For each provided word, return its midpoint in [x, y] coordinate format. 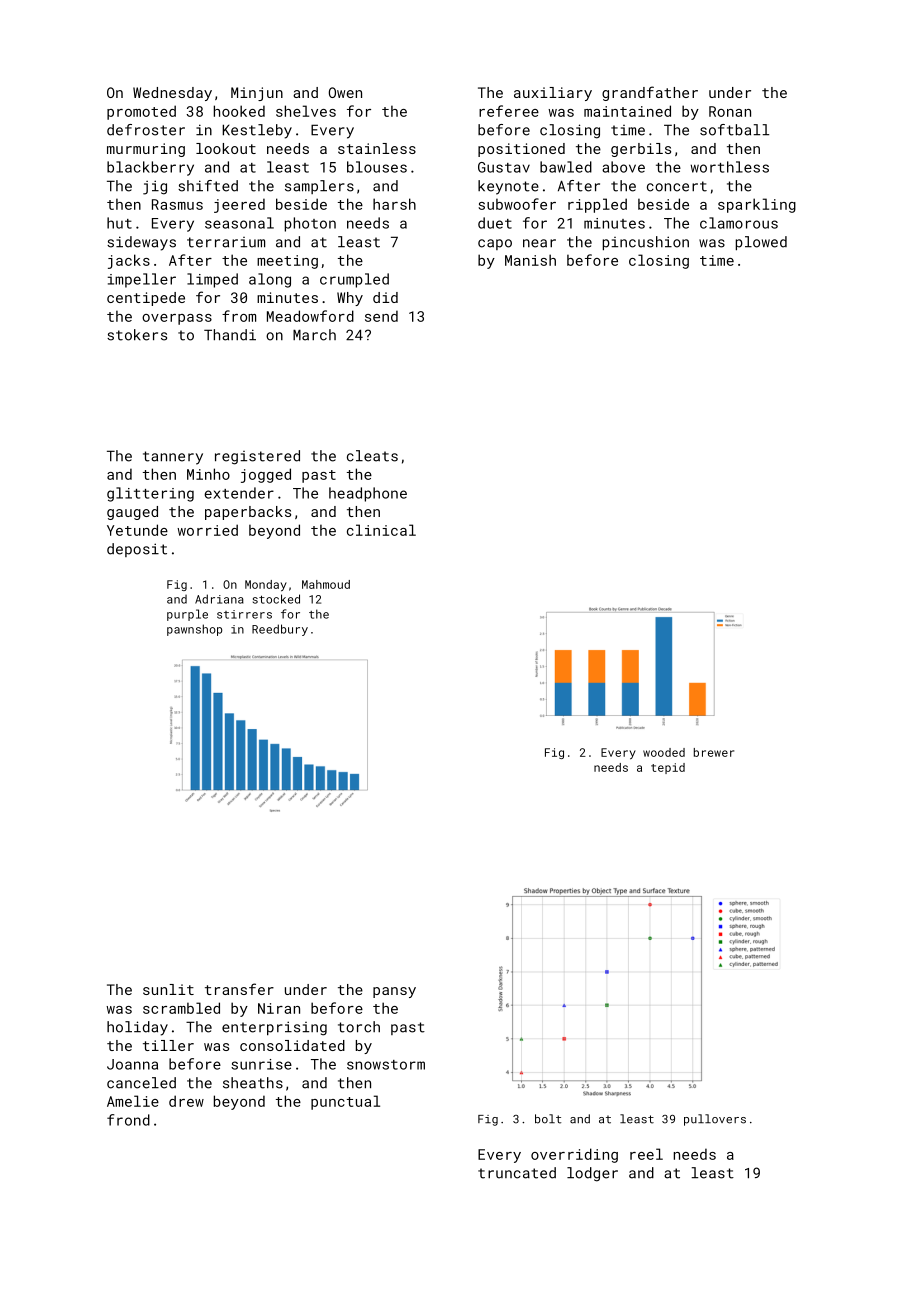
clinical [381, 530]
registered [257, 457]
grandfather [650, 93]
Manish [530, 260]
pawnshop [195, 630]
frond [128, 1120]
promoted [141, 112]
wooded [664, 752]
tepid [668, 768]
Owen [345, 92]
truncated [517, 1173]
